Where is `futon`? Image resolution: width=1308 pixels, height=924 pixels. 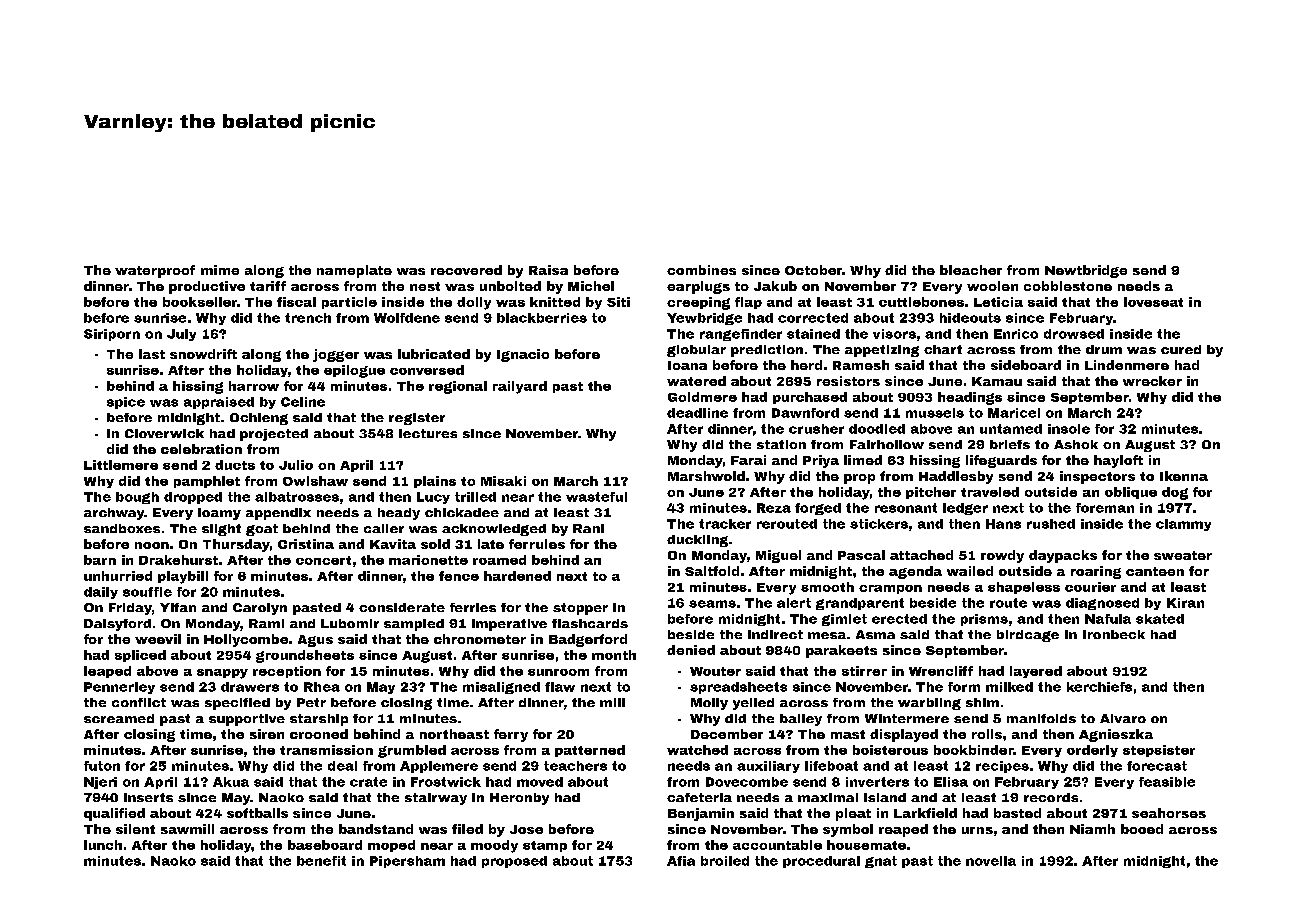
futon is located at coordinates (102, 766).
